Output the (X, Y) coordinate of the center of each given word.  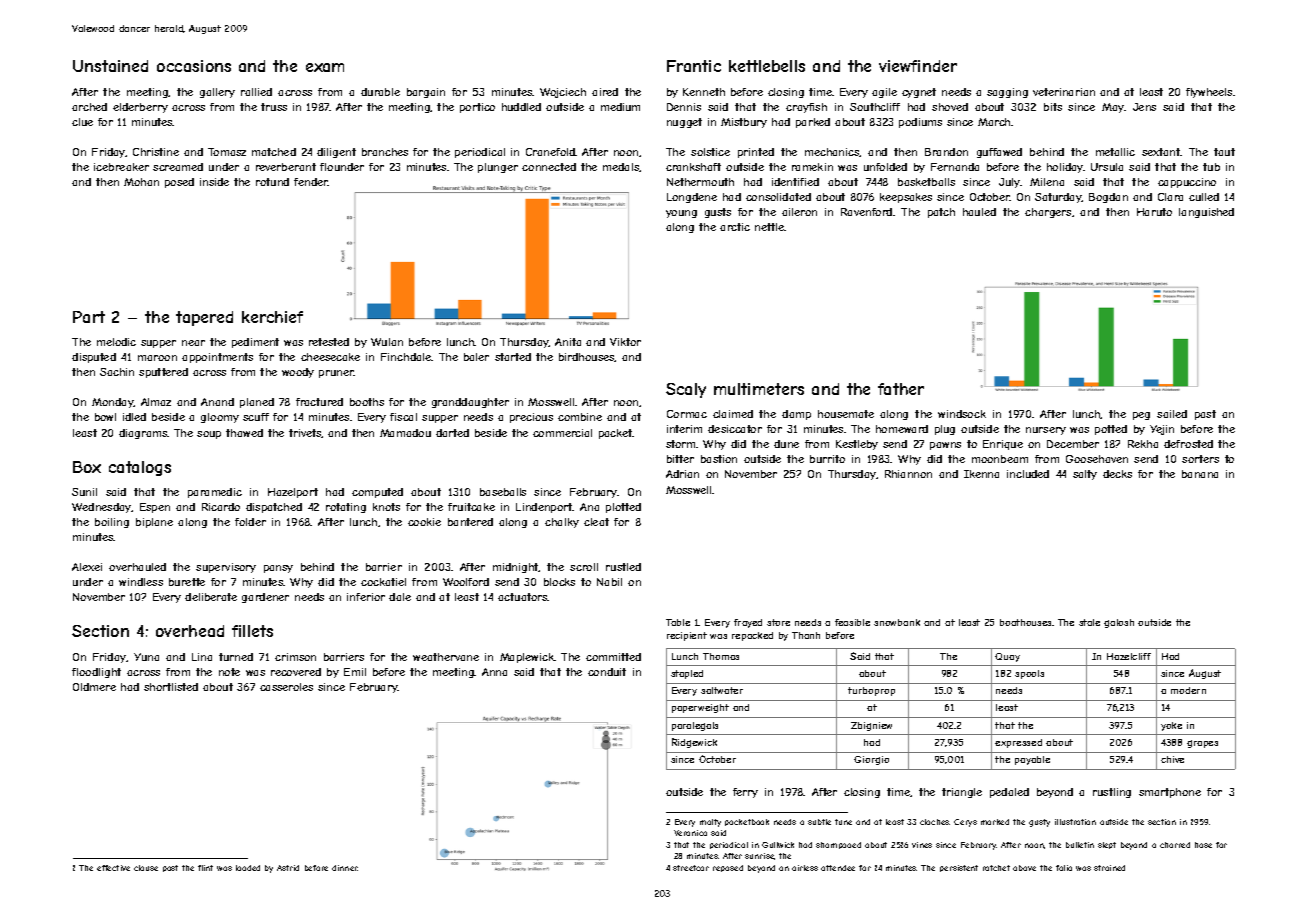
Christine (156, 152)
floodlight (96, 673)
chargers (1048, 213)
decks (1117, 474)
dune (786, 444)
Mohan (141, 182)
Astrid (288, 868)
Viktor (625, 342)
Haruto (1154, 212)
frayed (748, 623)
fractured (319, 402)
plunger (498, 168)
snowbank (897, 622)
